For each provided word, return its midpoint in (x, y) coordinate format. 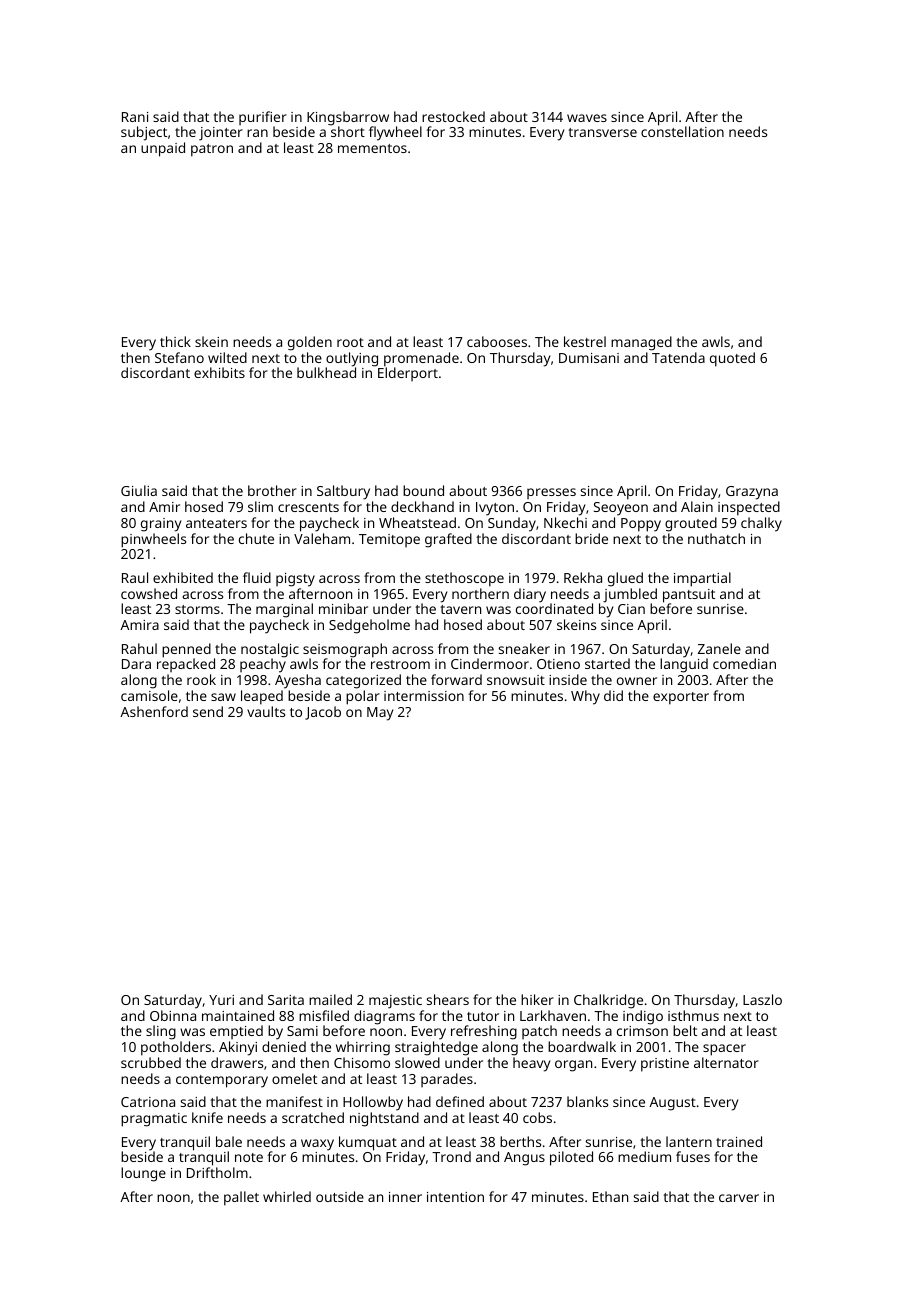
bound (423, 490)
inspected (749, 508)
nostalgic (270, 650)
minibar (343, 608)
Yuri (221, 1000)
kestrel (585, 341)
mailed (330, 999)
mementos (372, 148)
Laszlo (762, 999)
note (249, 1157)
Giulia (139, 490)
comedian (744, 663)
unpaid (163, 149)
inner (405, 1197)
